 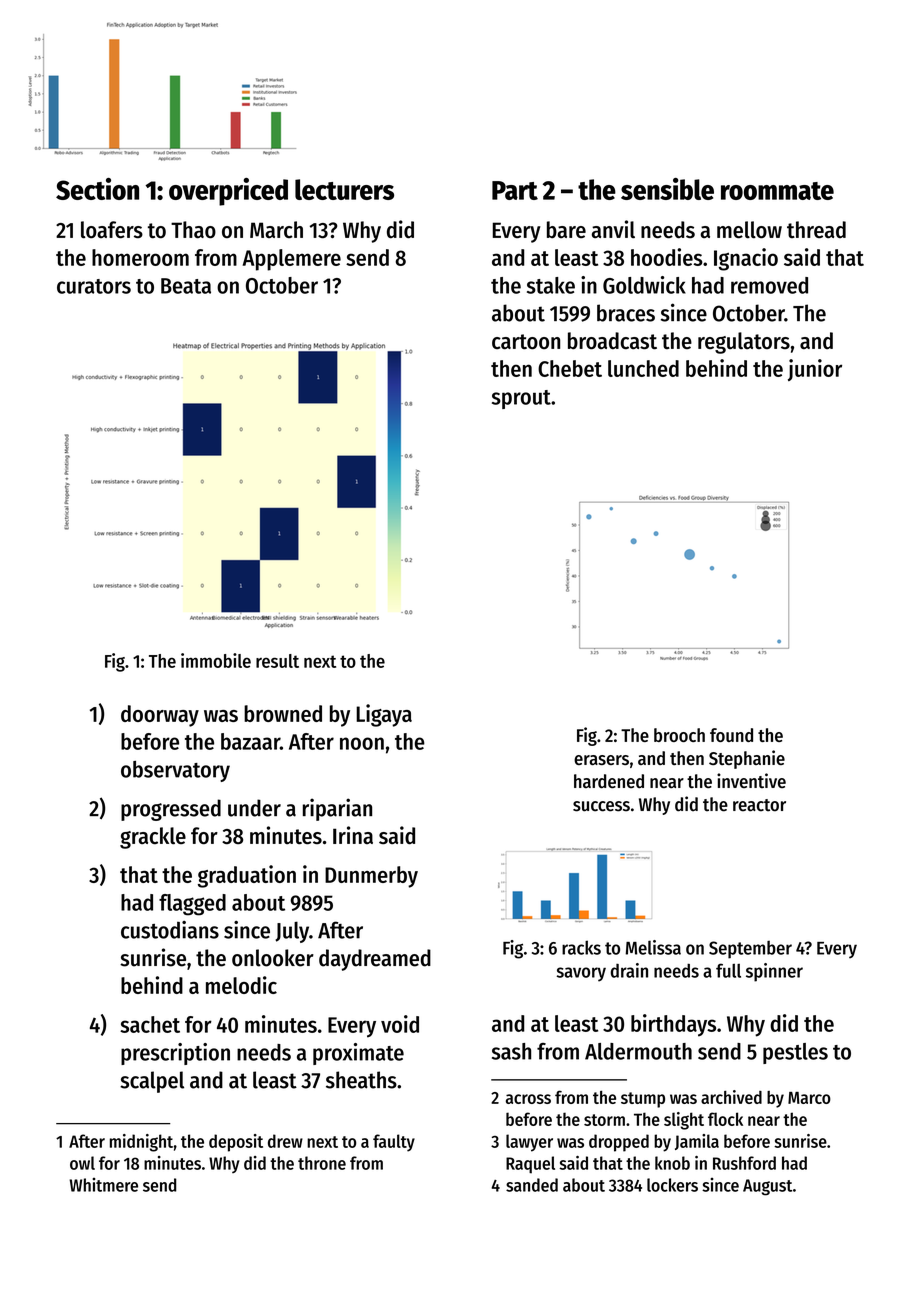 I want to click on loafers, so click(x=112, y=230).
